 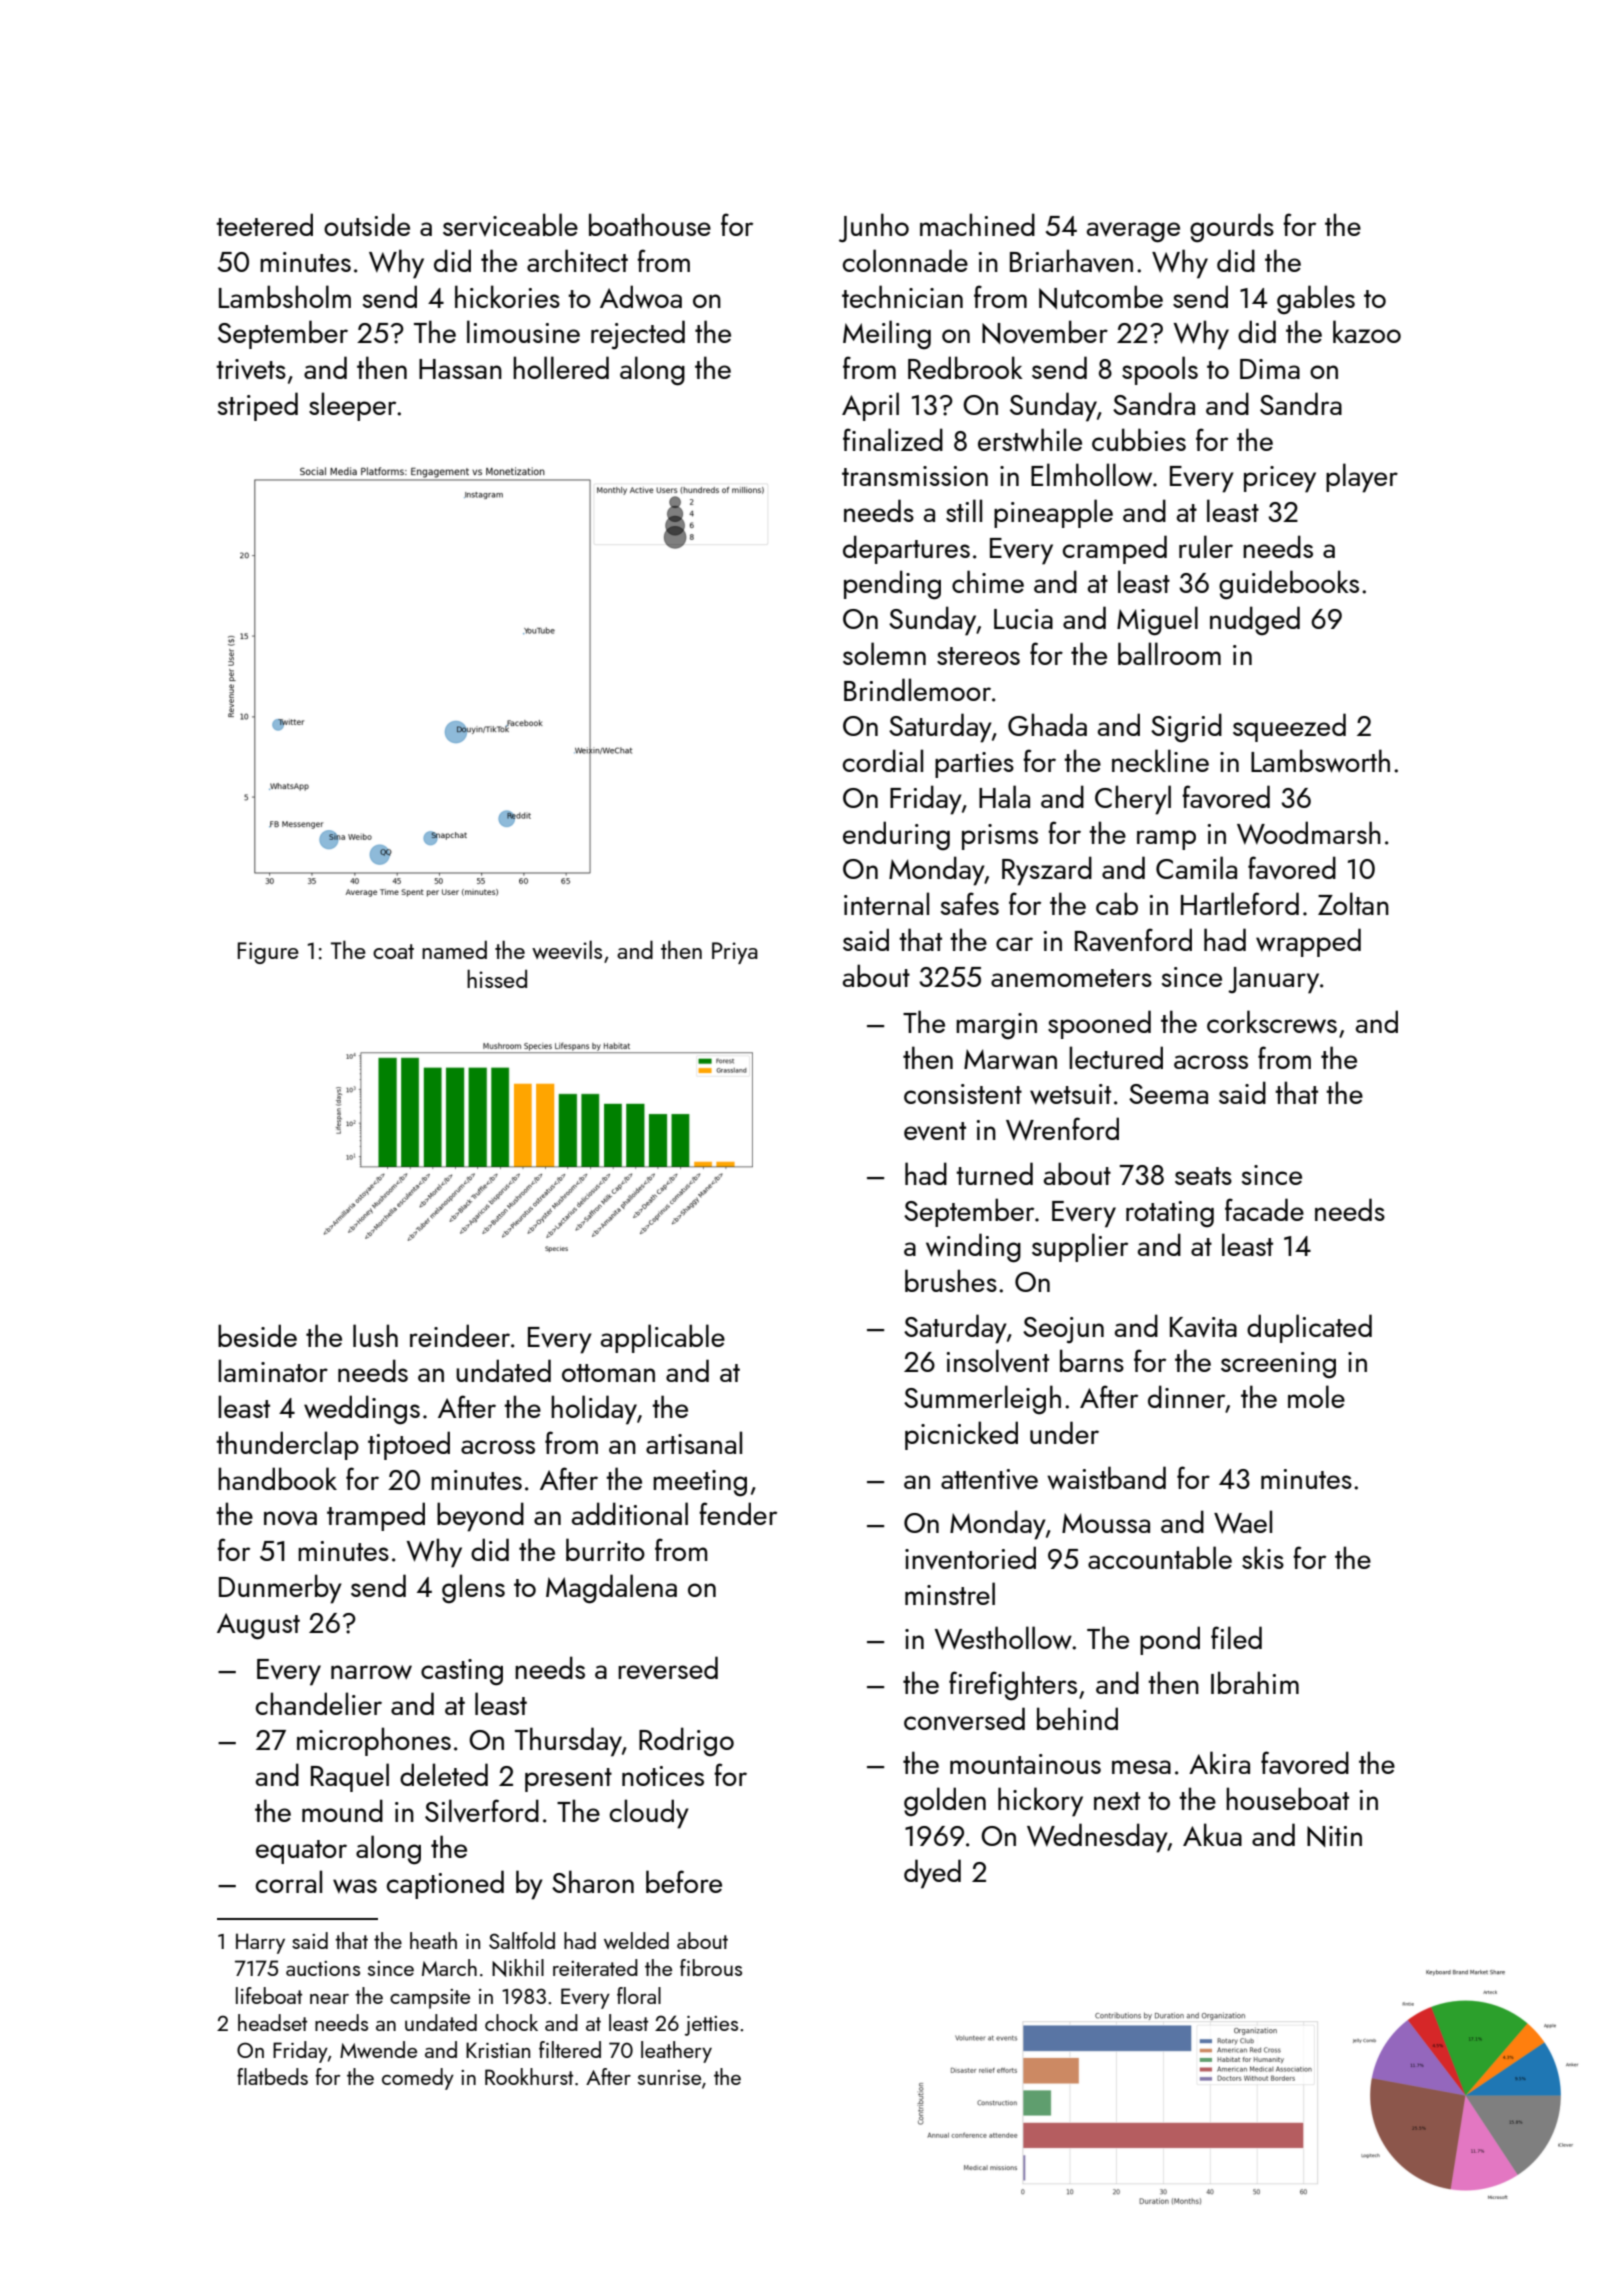 I want to click on rejected, so click(x=638, y=334).
